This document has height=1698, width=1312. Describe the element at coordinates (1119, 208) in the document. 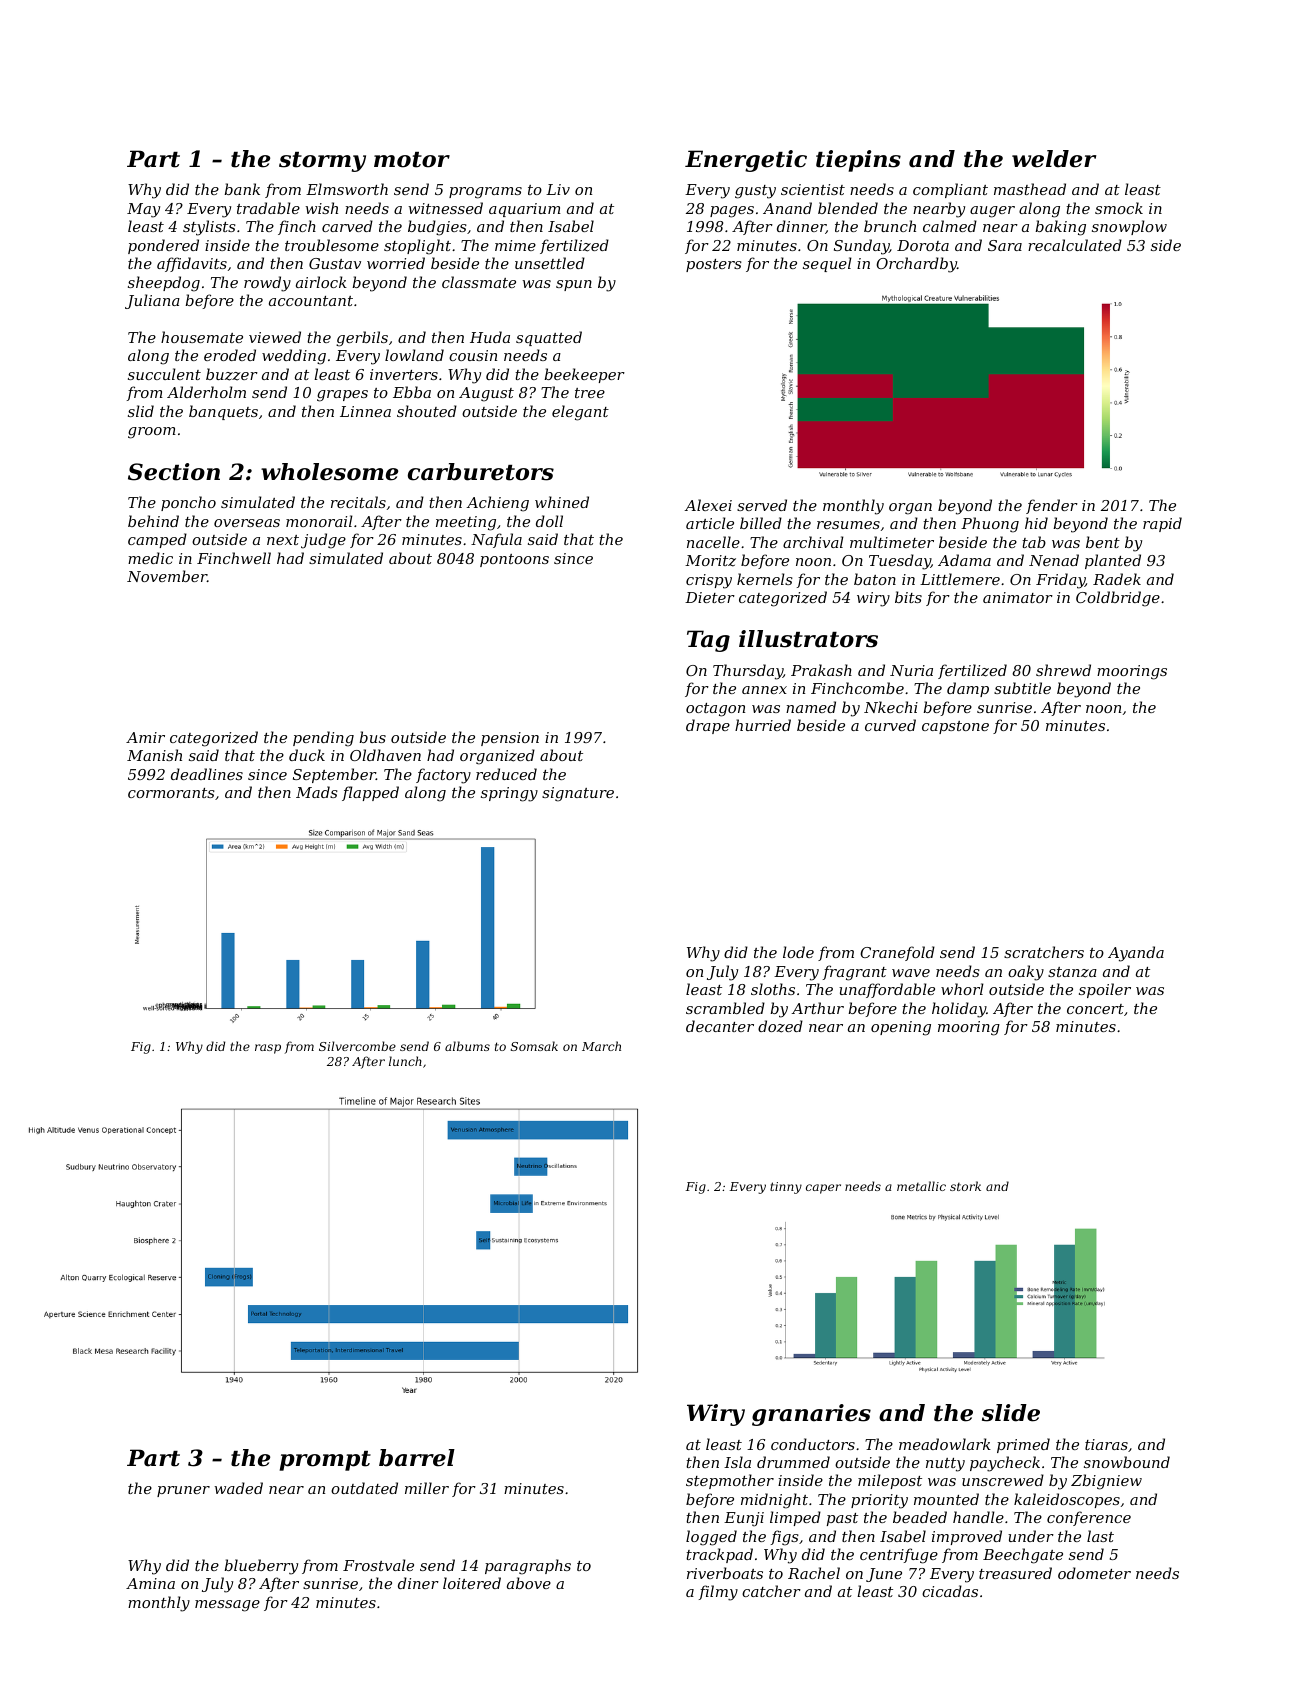

I see `smock` at that location.
